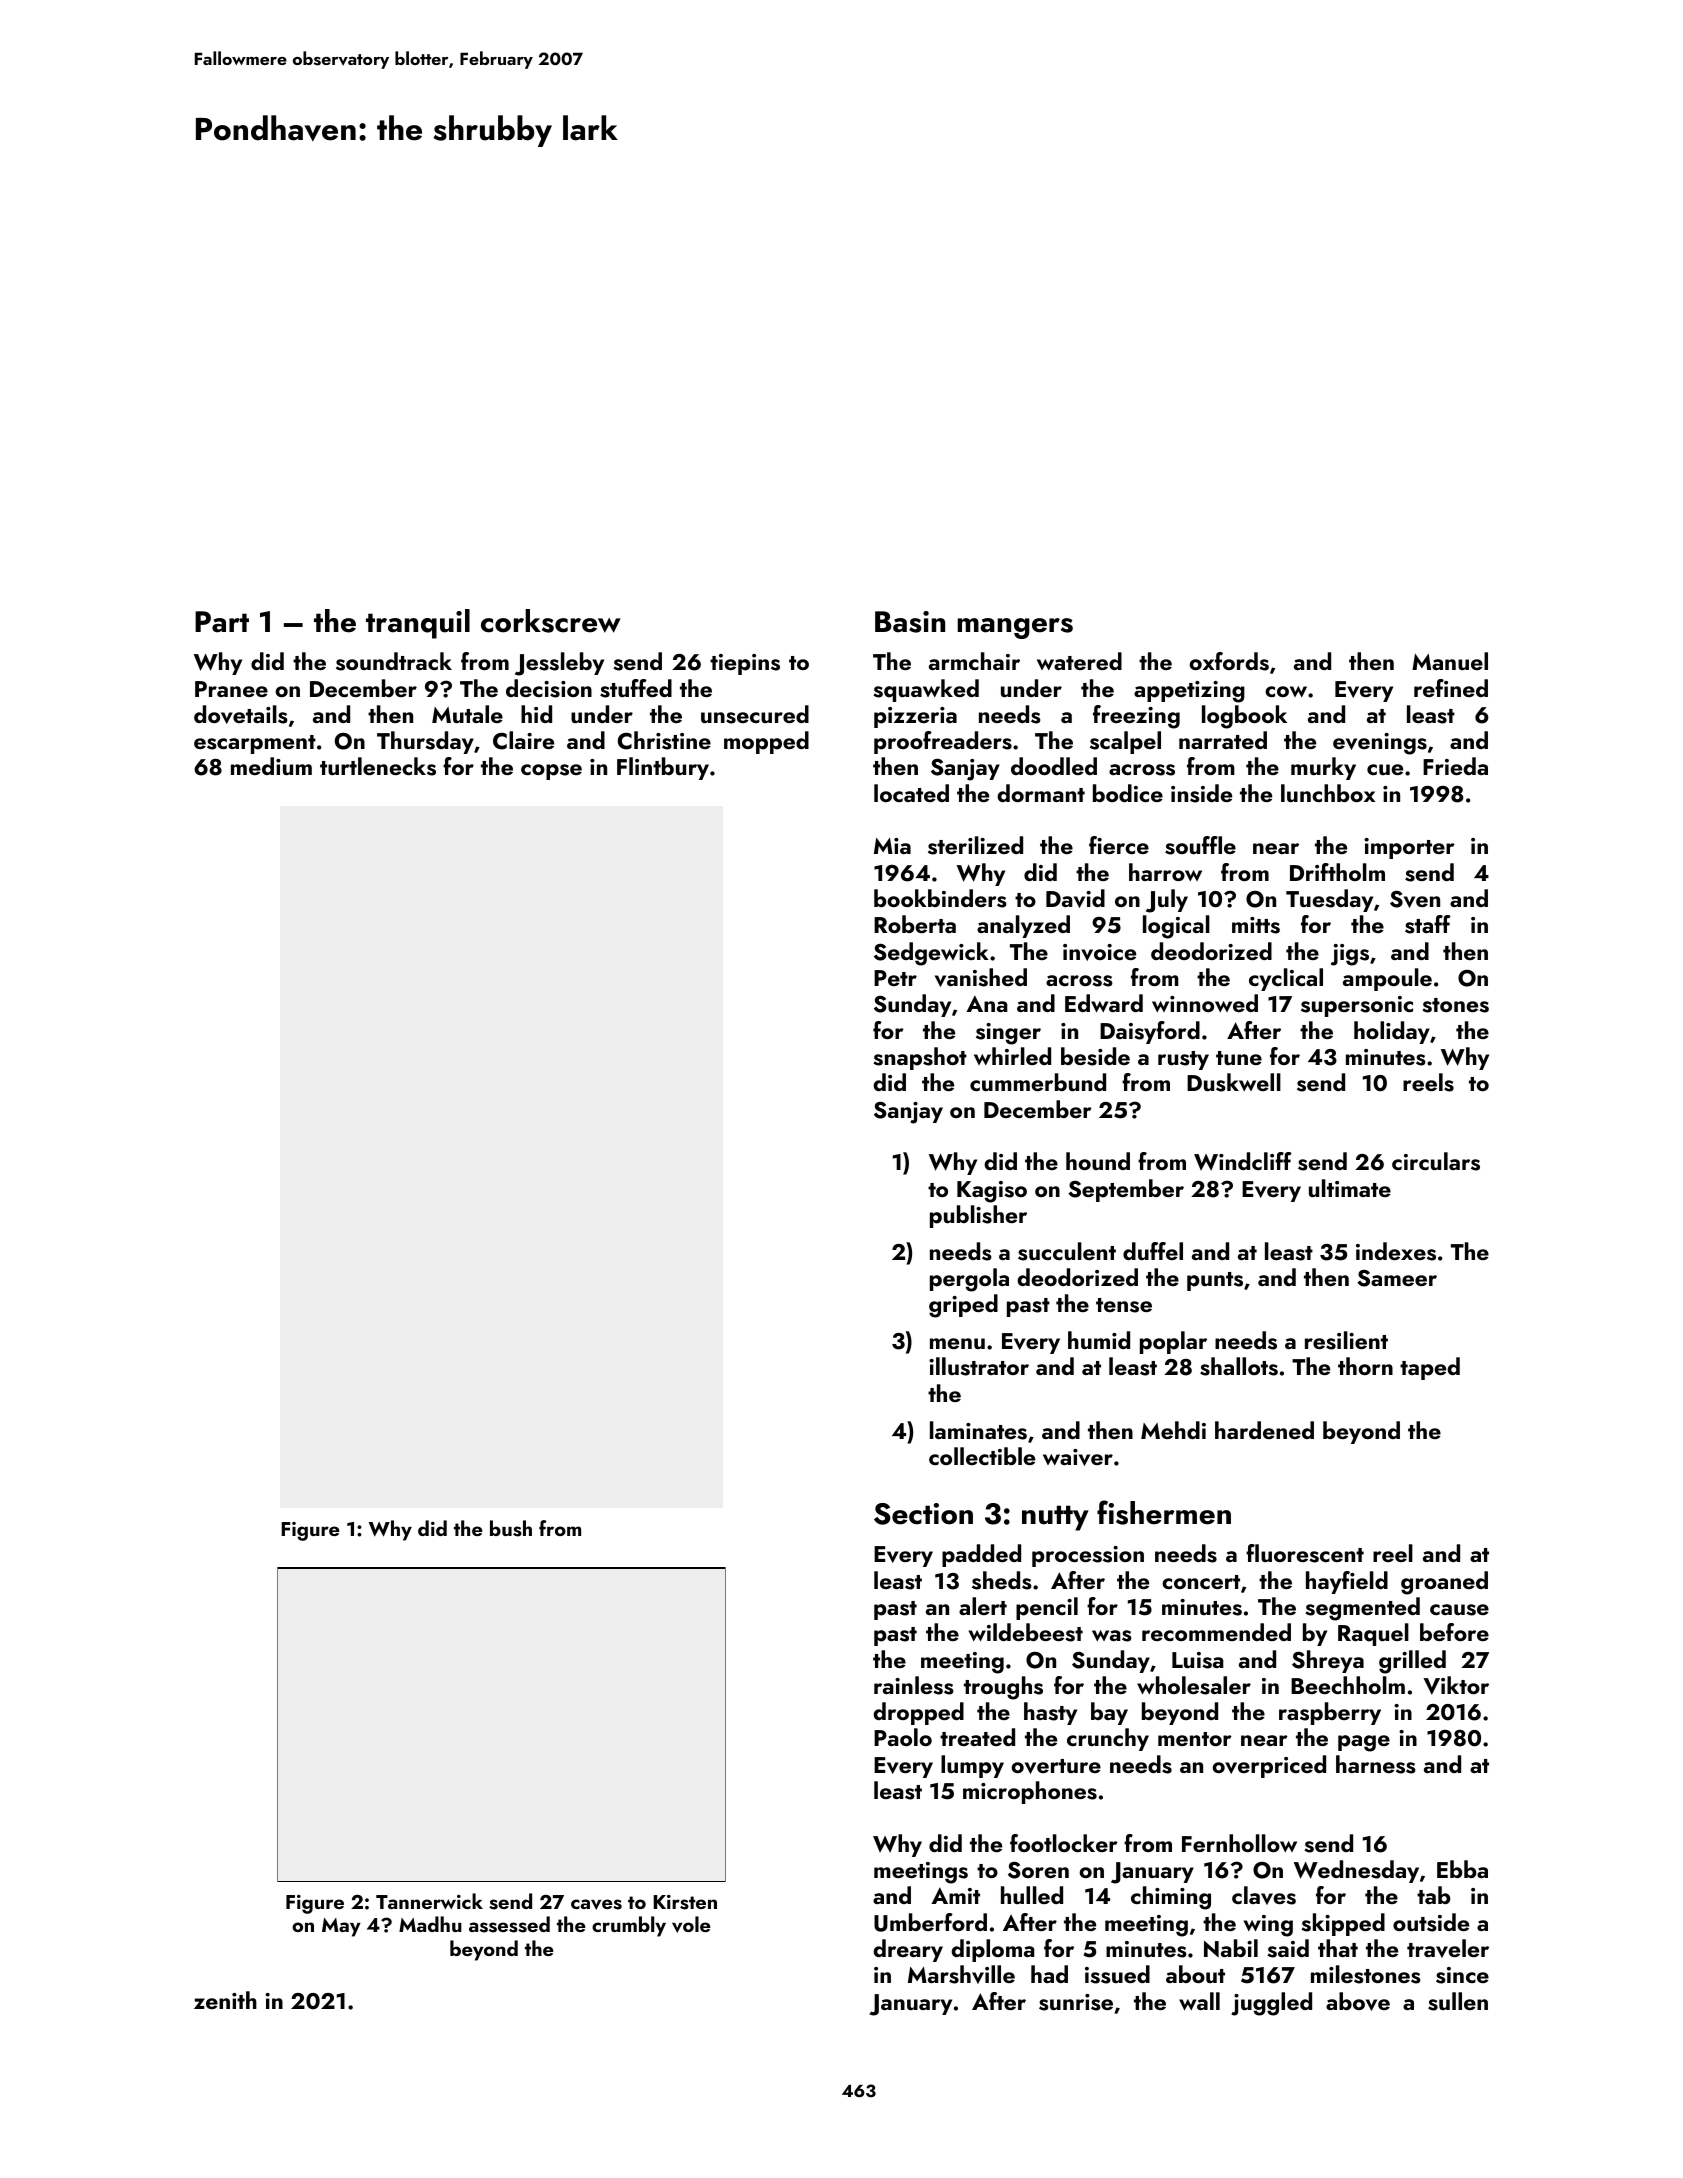 The width and height of the page is (1683, 2178). What do you see at coordinates (755, 714) in the page?
I see `unsecured` at bounding box center [755, 714].
